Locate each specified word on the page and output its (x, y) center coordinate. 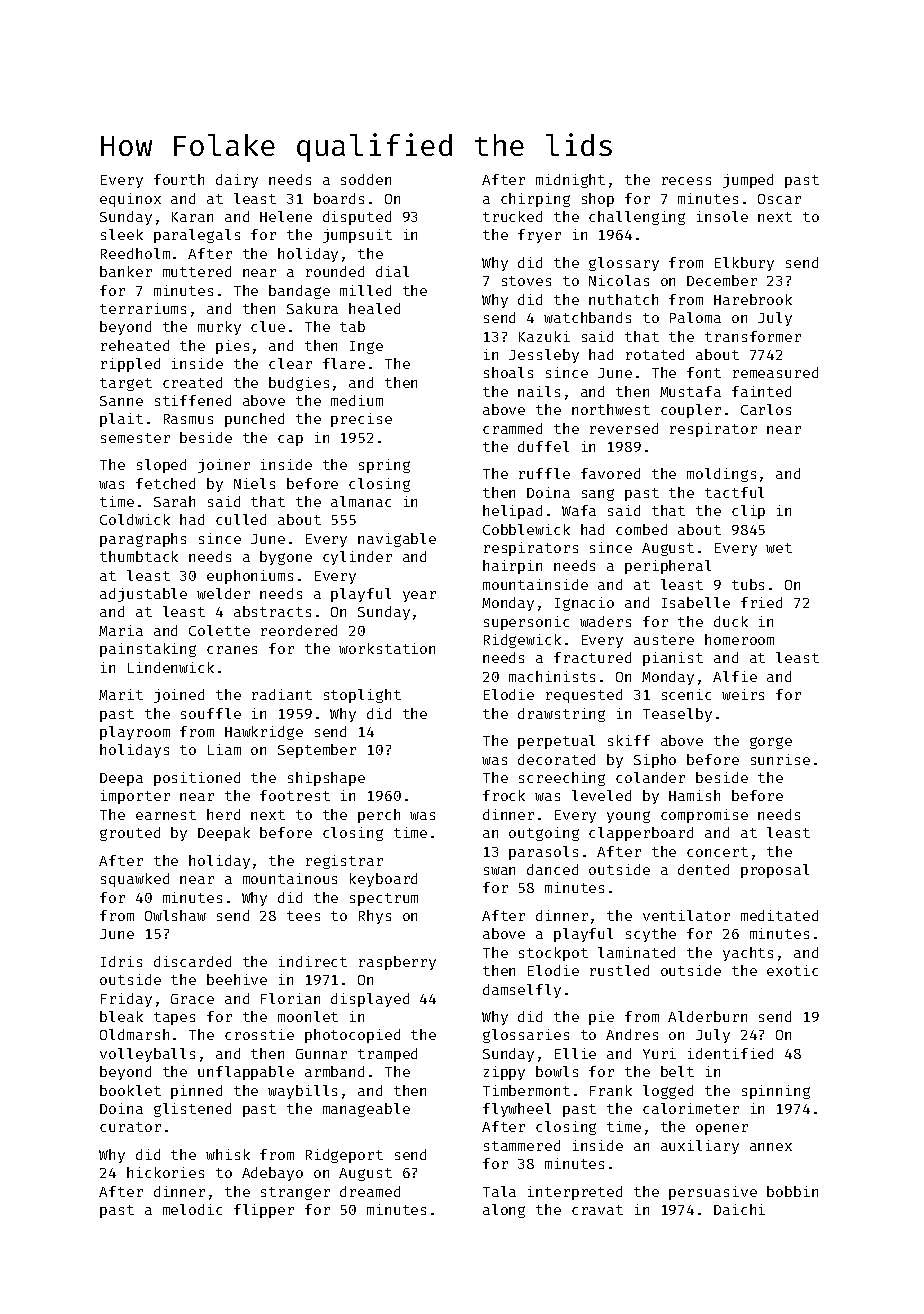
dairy (237, 181)
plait (121, 420)
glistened (192, 1110)
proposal (775, 871)
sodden (366, 179)
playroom (135, 733)
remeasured (775, 372)
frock (504, 795)
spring (384, 466)
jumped (748, 181)
